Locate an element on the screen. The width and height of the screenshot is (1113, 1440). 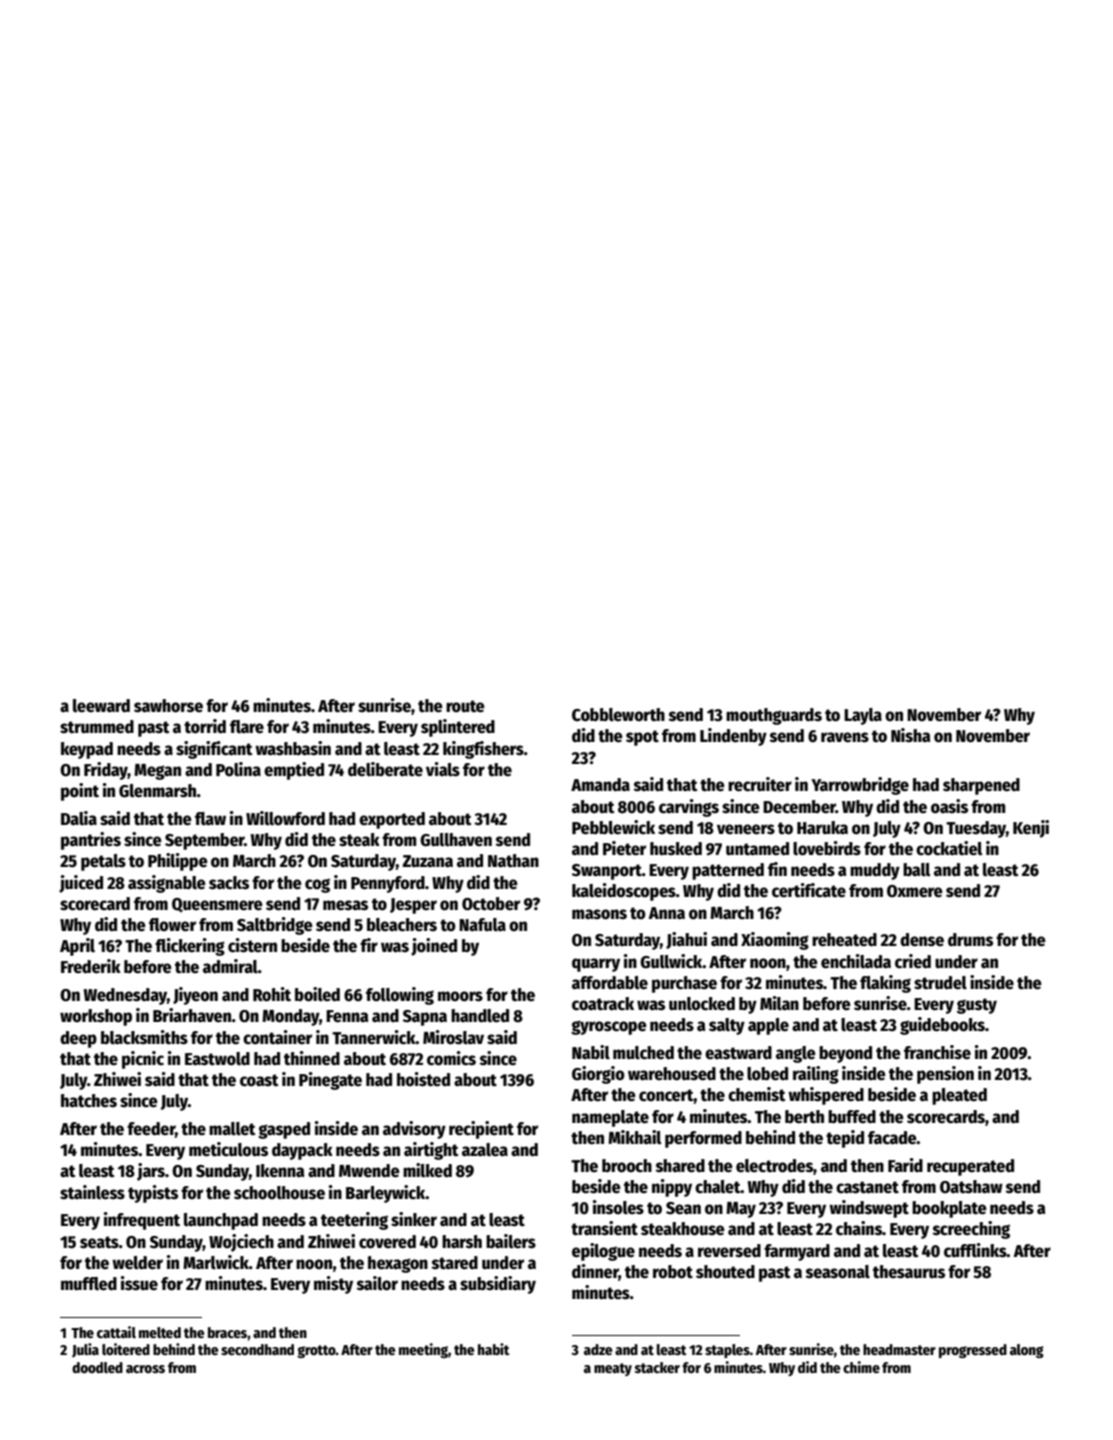
Layla is located at coordinates (863, 716).
